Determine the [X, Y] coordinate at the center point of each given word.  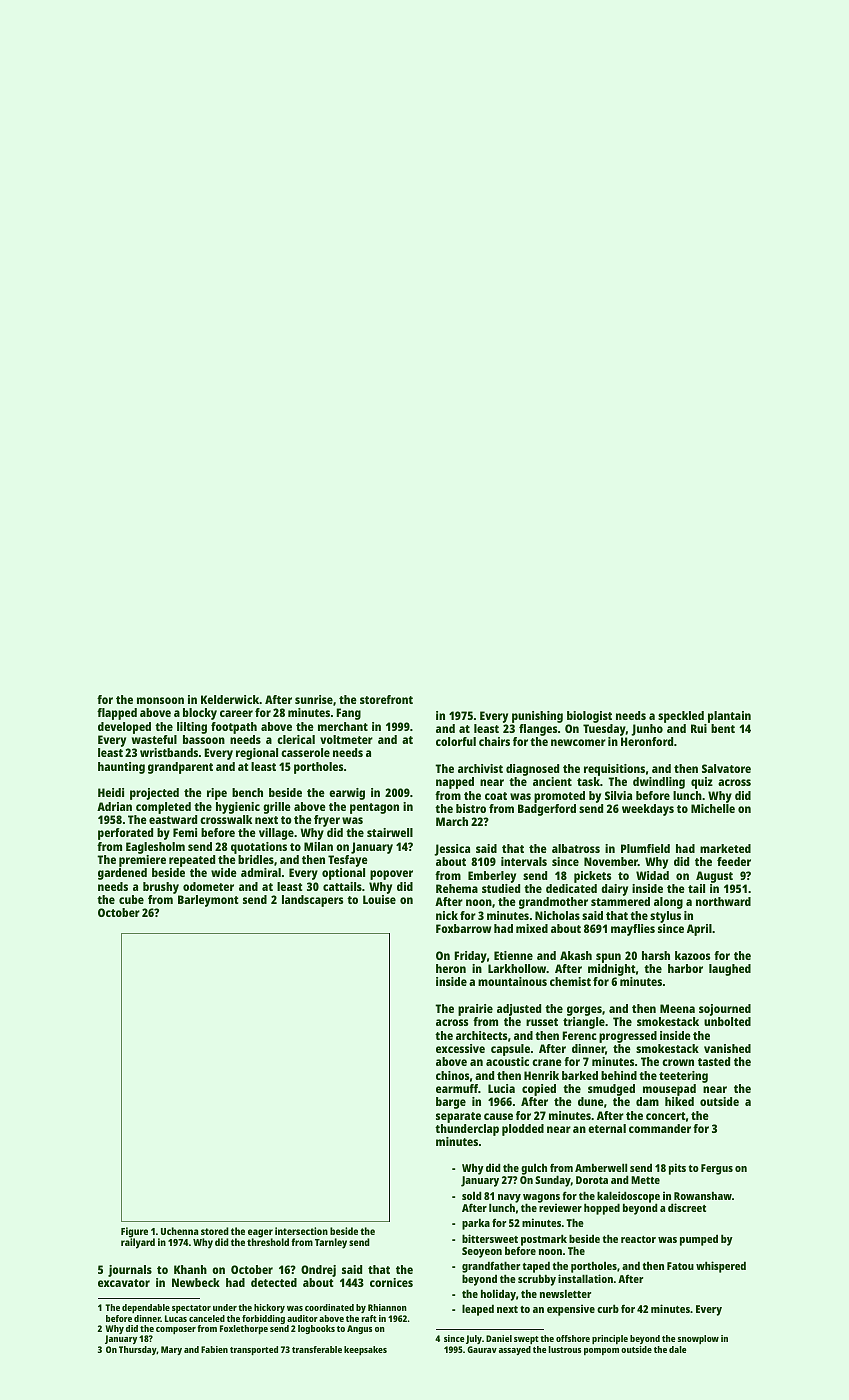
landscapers [312, 901]
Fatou [680, 1266]
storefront [386, 699]
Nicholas [557, 915]
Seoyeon [482, 1252]
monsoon [160, 700]
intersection [301, 1231]
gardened [122, 874]
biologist [589, 717]
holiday [498, 1295]
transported [254, 1350]
